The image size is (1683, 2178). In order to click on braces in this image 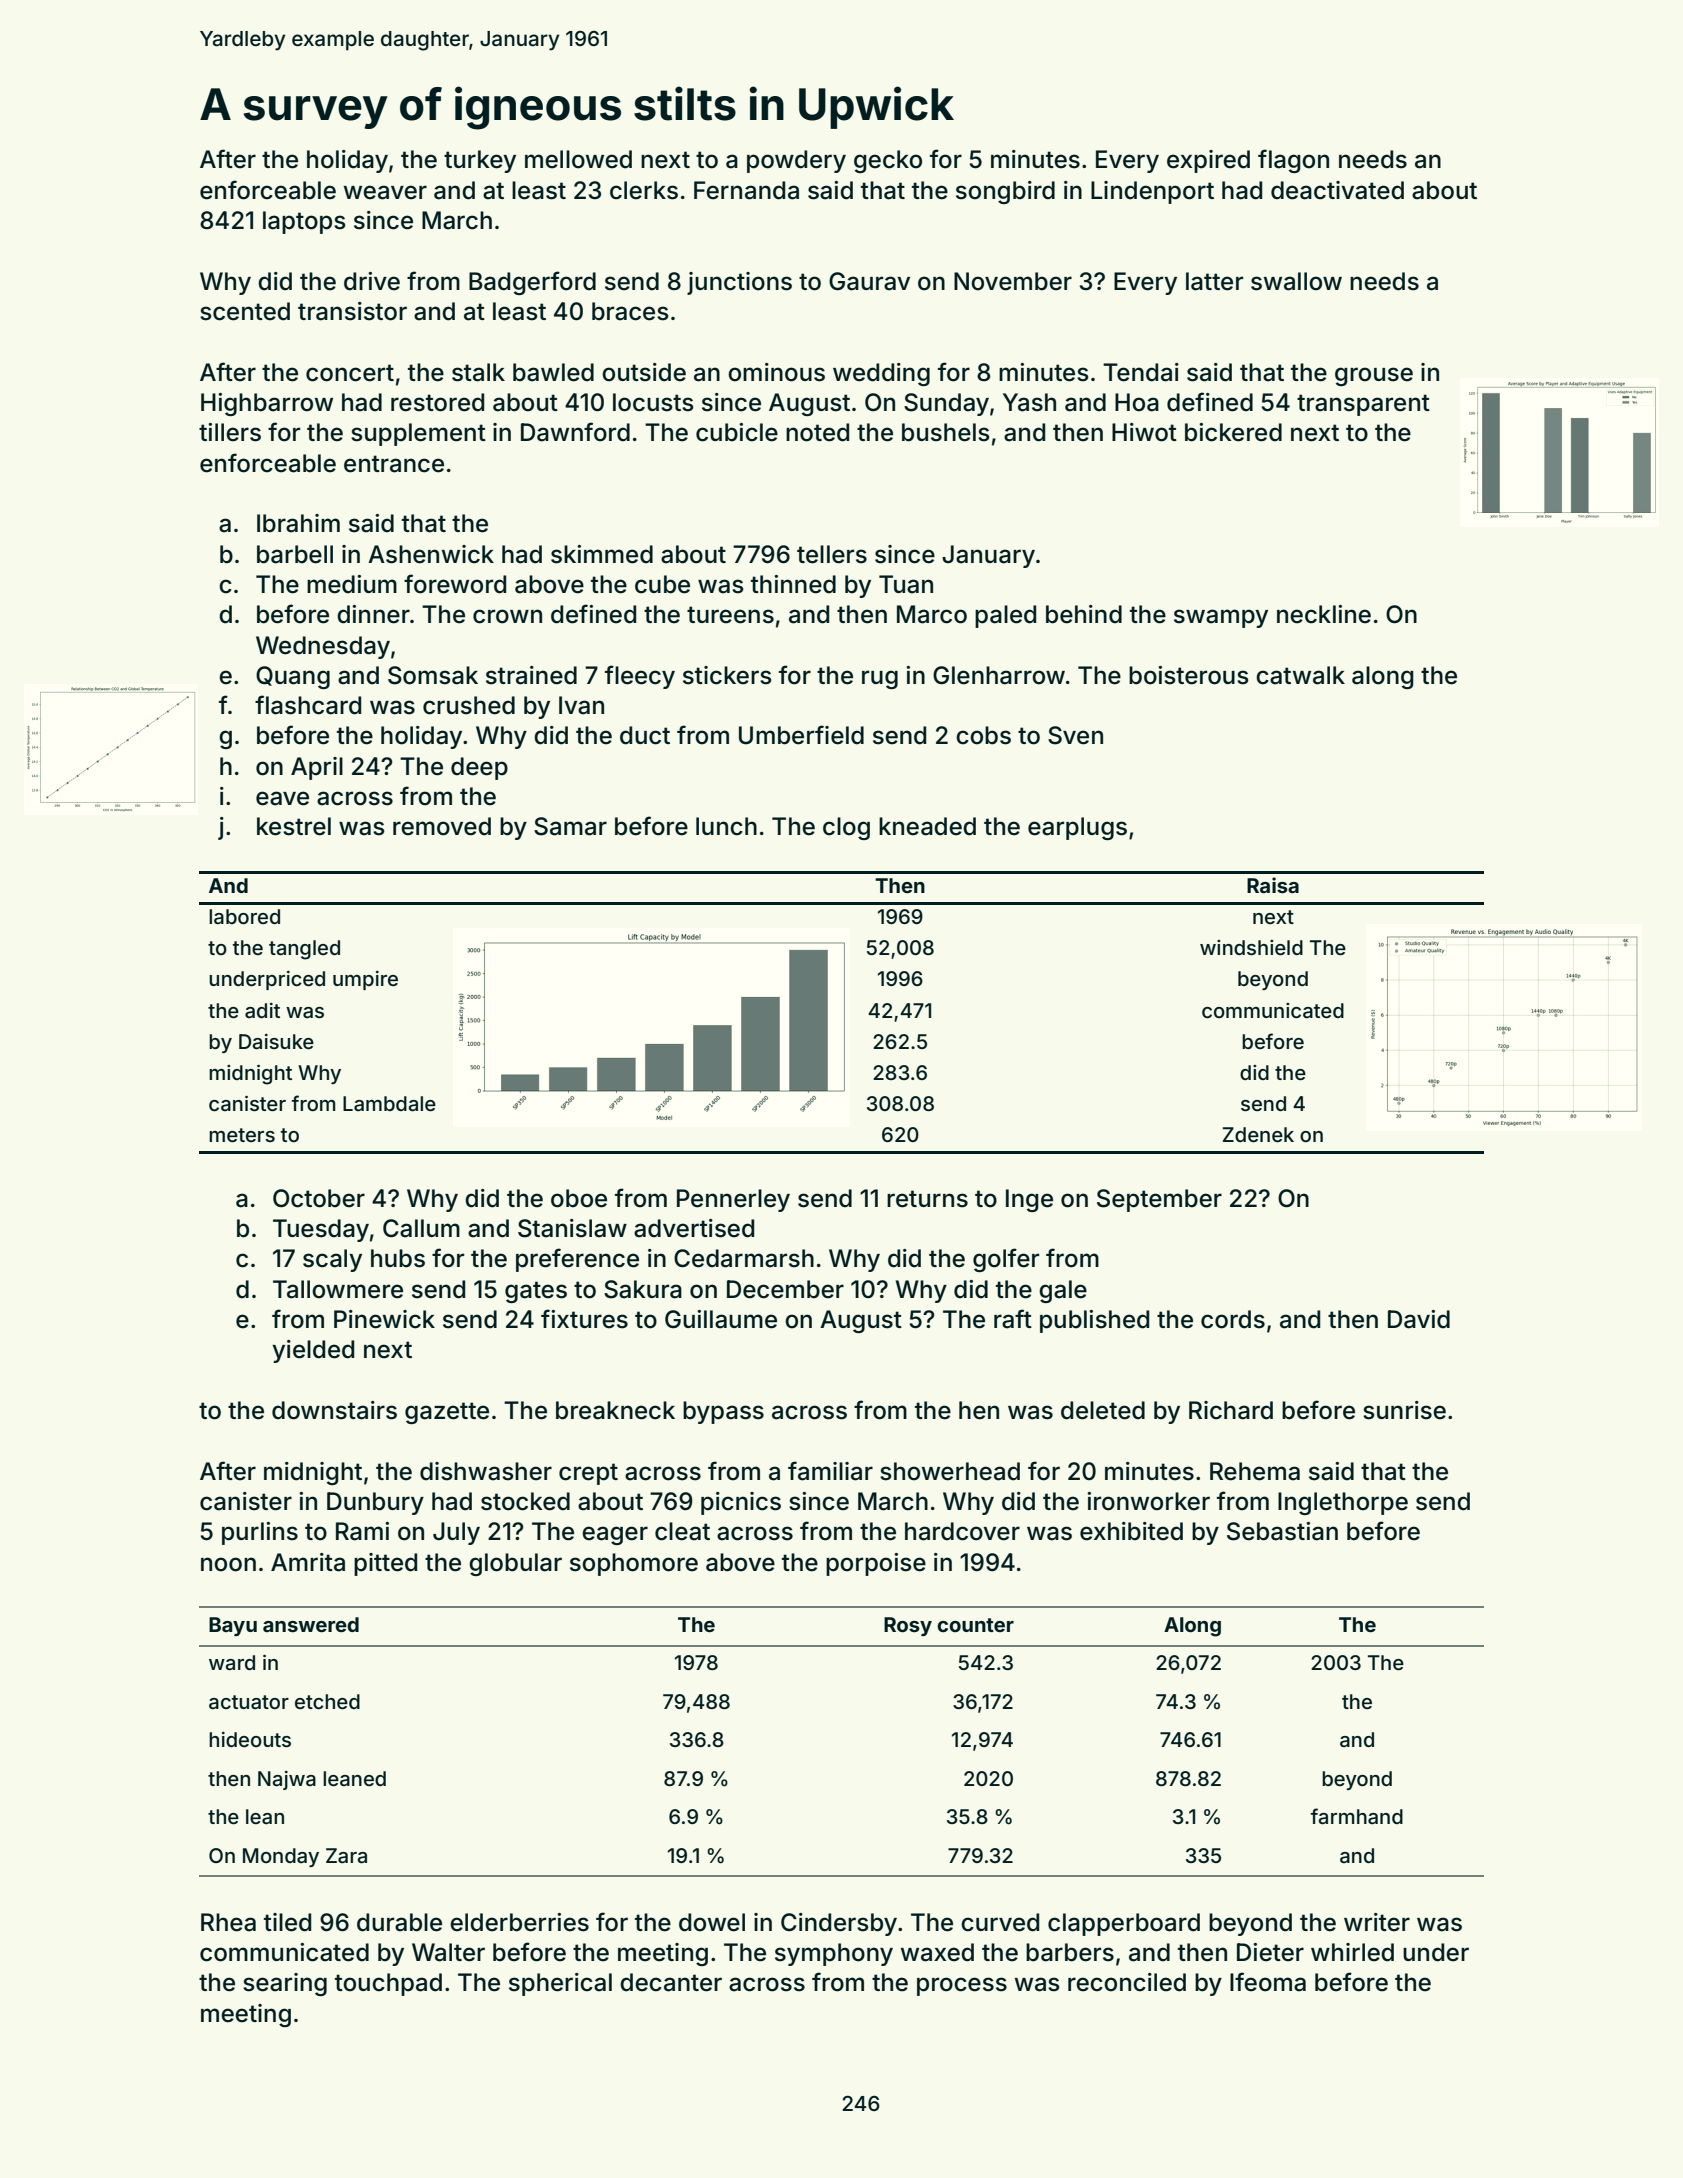, I will do `click(630, 311)`.
